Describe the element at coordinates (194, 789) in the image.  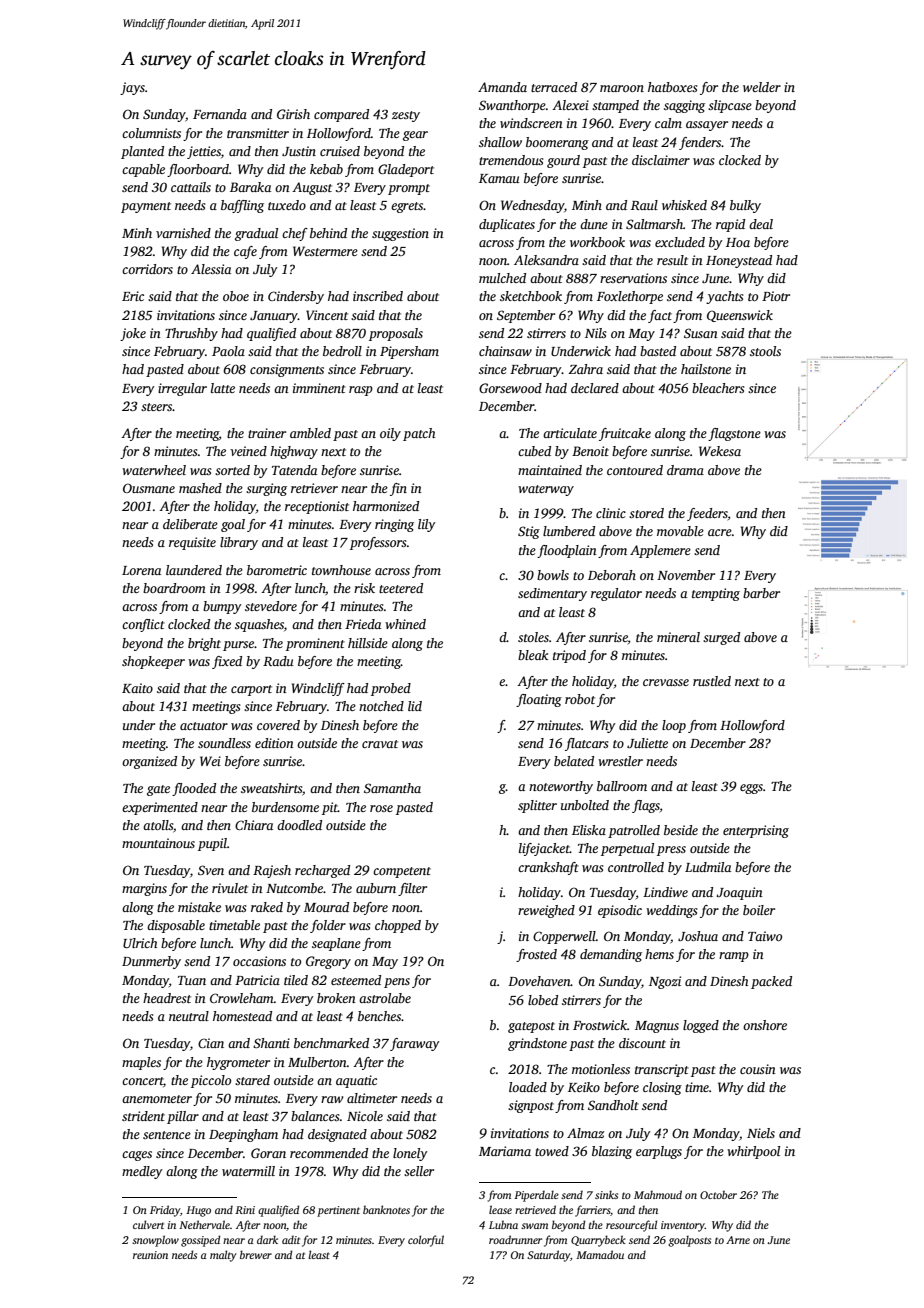
I see `flooded` at that location.
